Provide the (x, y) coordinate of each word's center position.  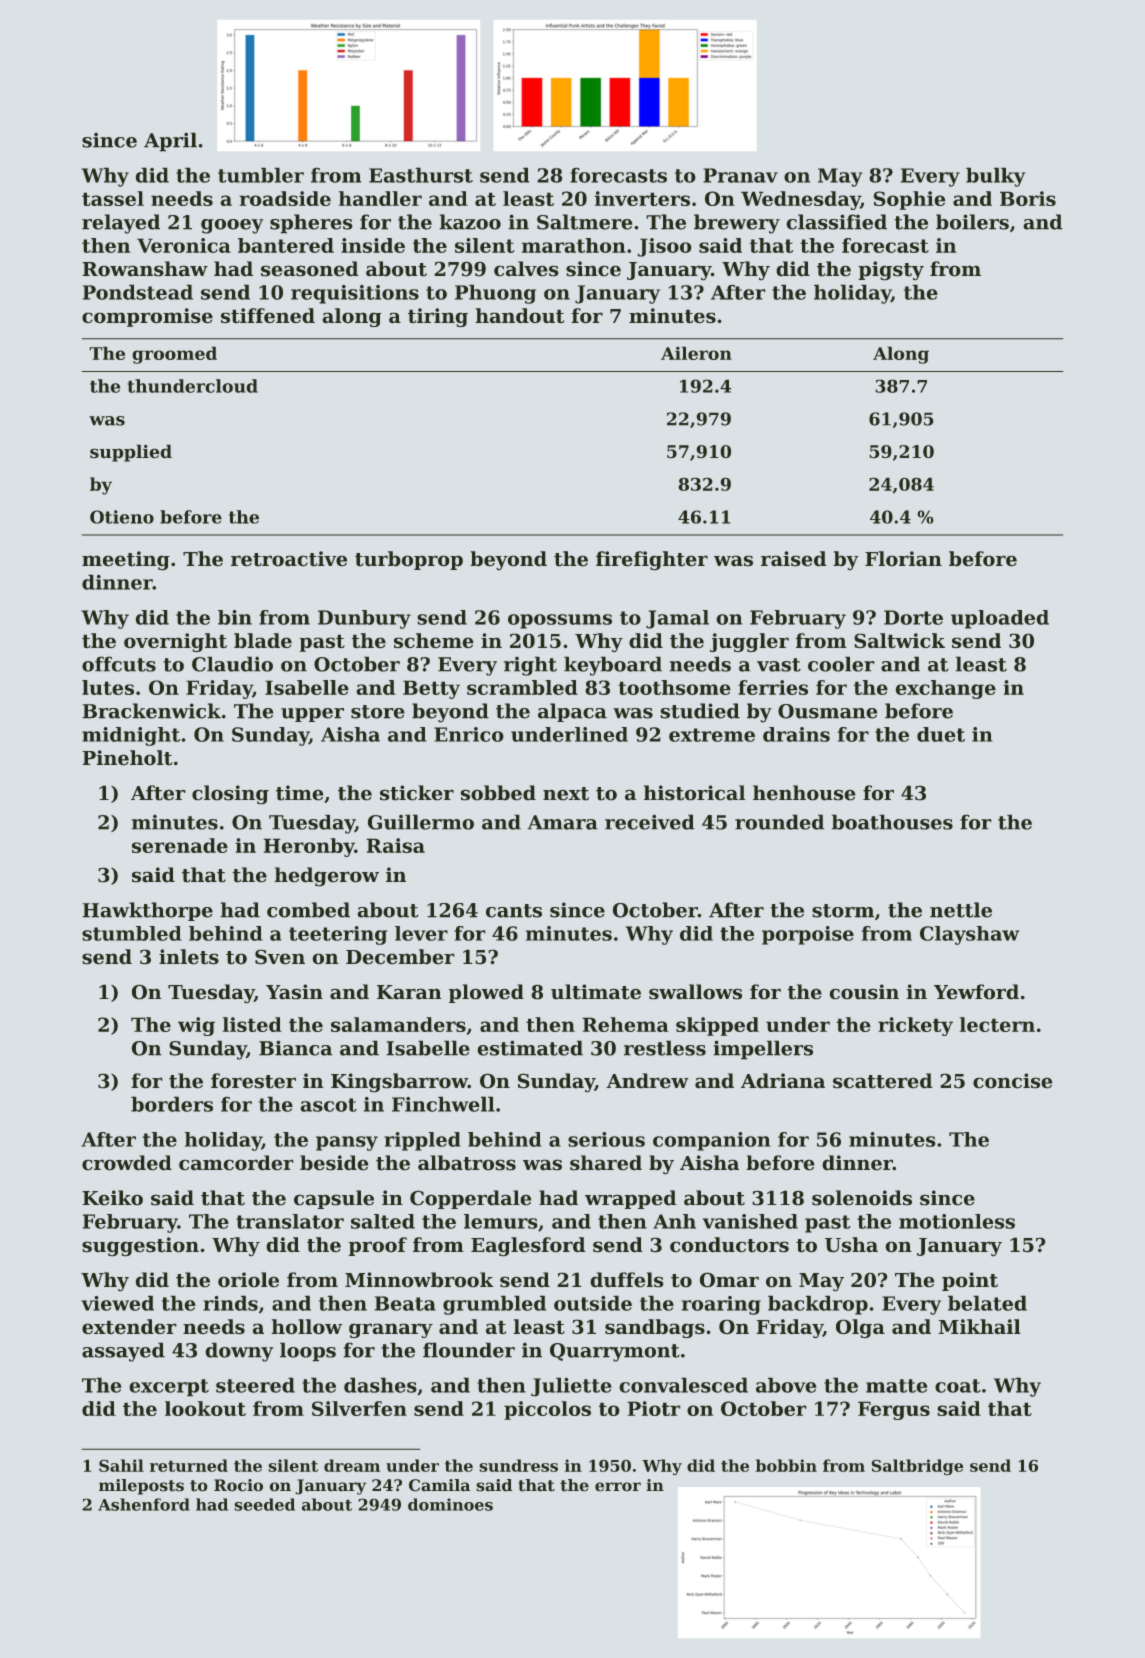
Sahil (121, 1465)
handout (519, 315)
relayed (121, 224)
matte (896, 1386)
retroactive (289, 559)
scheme (434, 641)
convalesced (683, 1385)
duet (941, 734)
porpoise (808, 935)
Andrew (647, 1081)
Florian (903, 559)
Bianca (296, 1048)
